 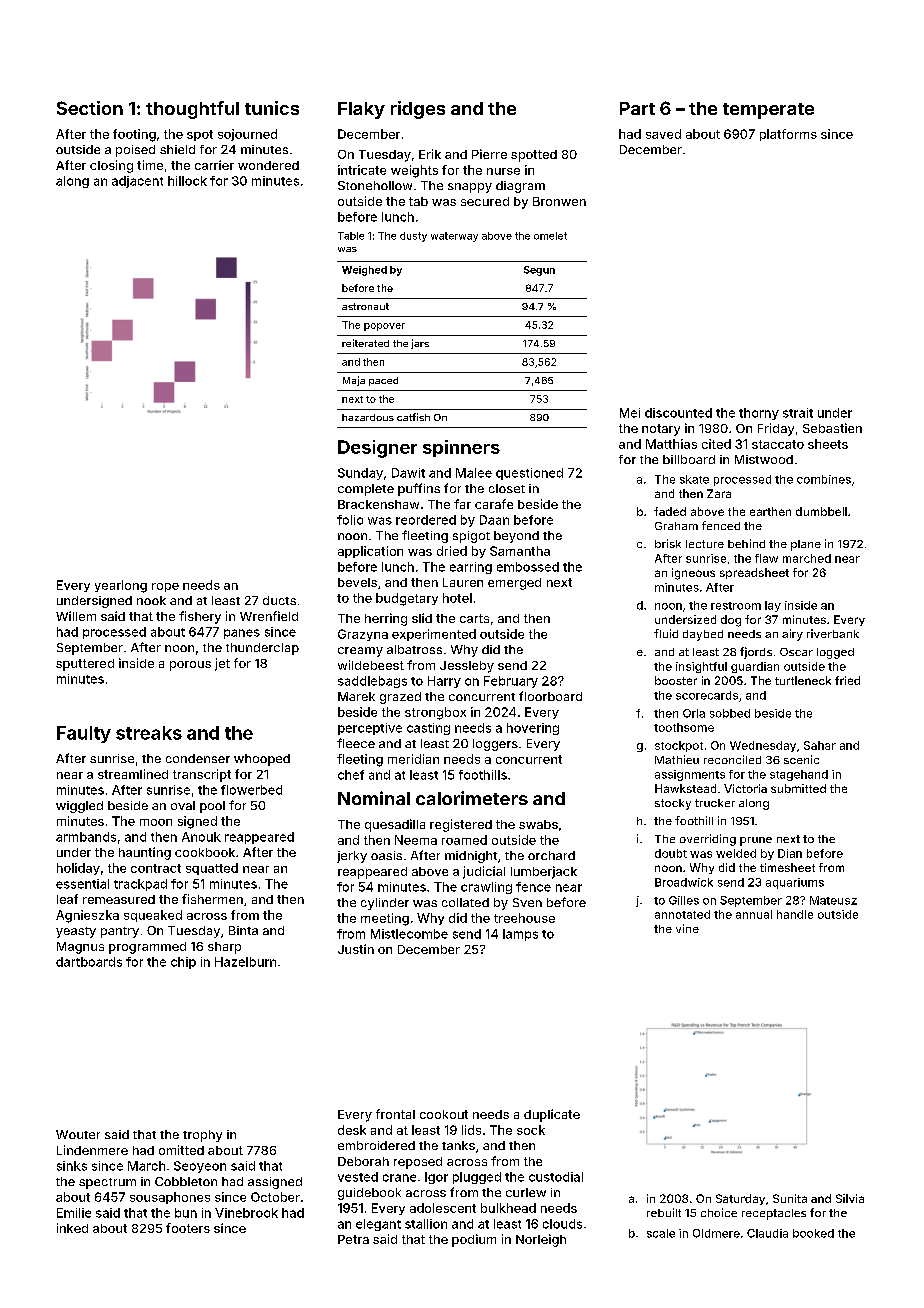 What do you see at coordinates (418, 110) in the screenshot?
I see `ridges` at bounding box center [418, 110].
